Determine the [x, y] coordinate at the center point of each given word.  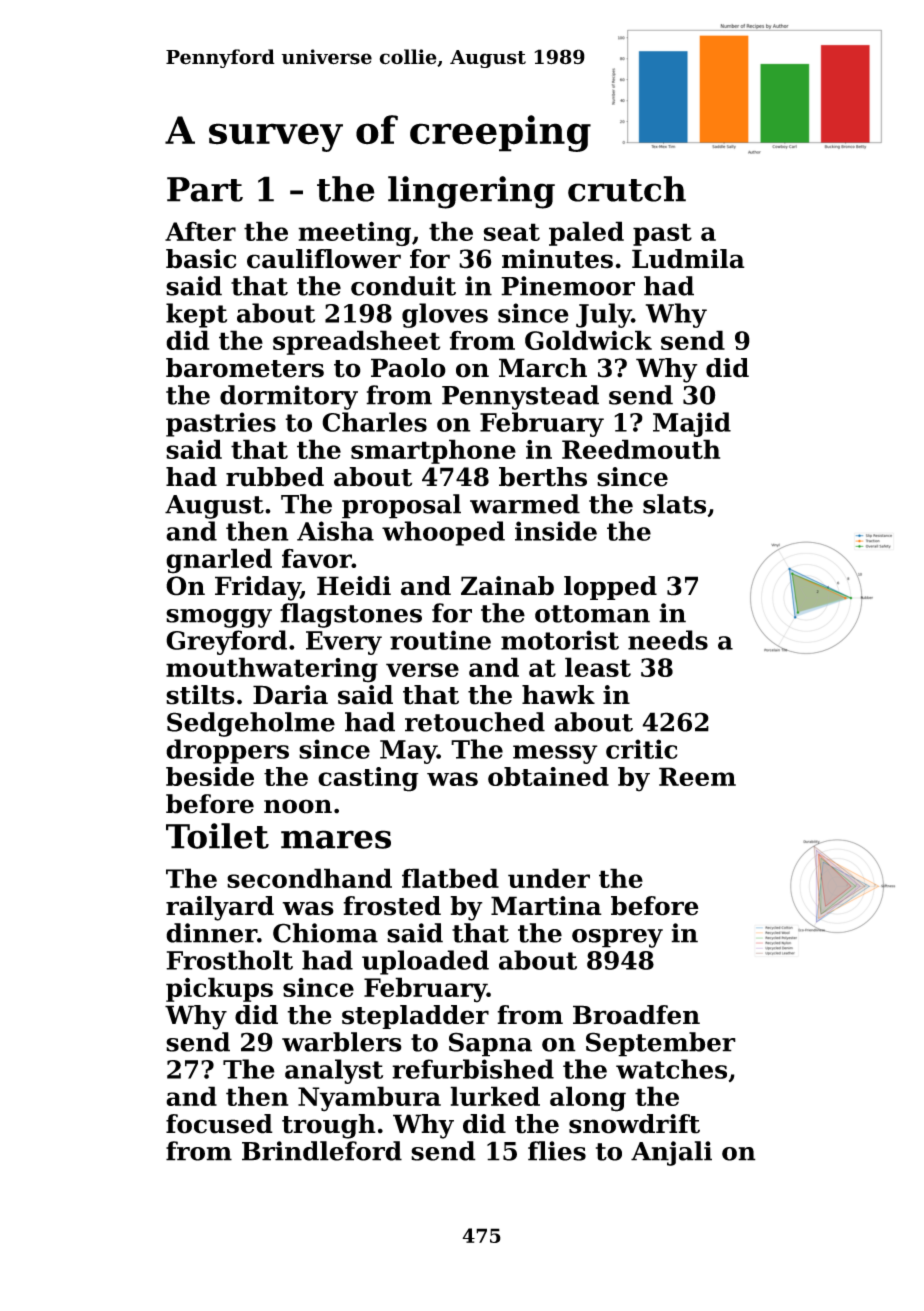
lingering [471, 192]
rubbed [275, 477]
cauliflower [324, 259]
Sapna [490, 1044]
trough [329, 1126]
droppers [227, 751]
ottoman [592, 614]
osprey [617, 938]
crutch [627, 189]
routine [440, 640]
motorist [560, 640]
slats [674, 504]
